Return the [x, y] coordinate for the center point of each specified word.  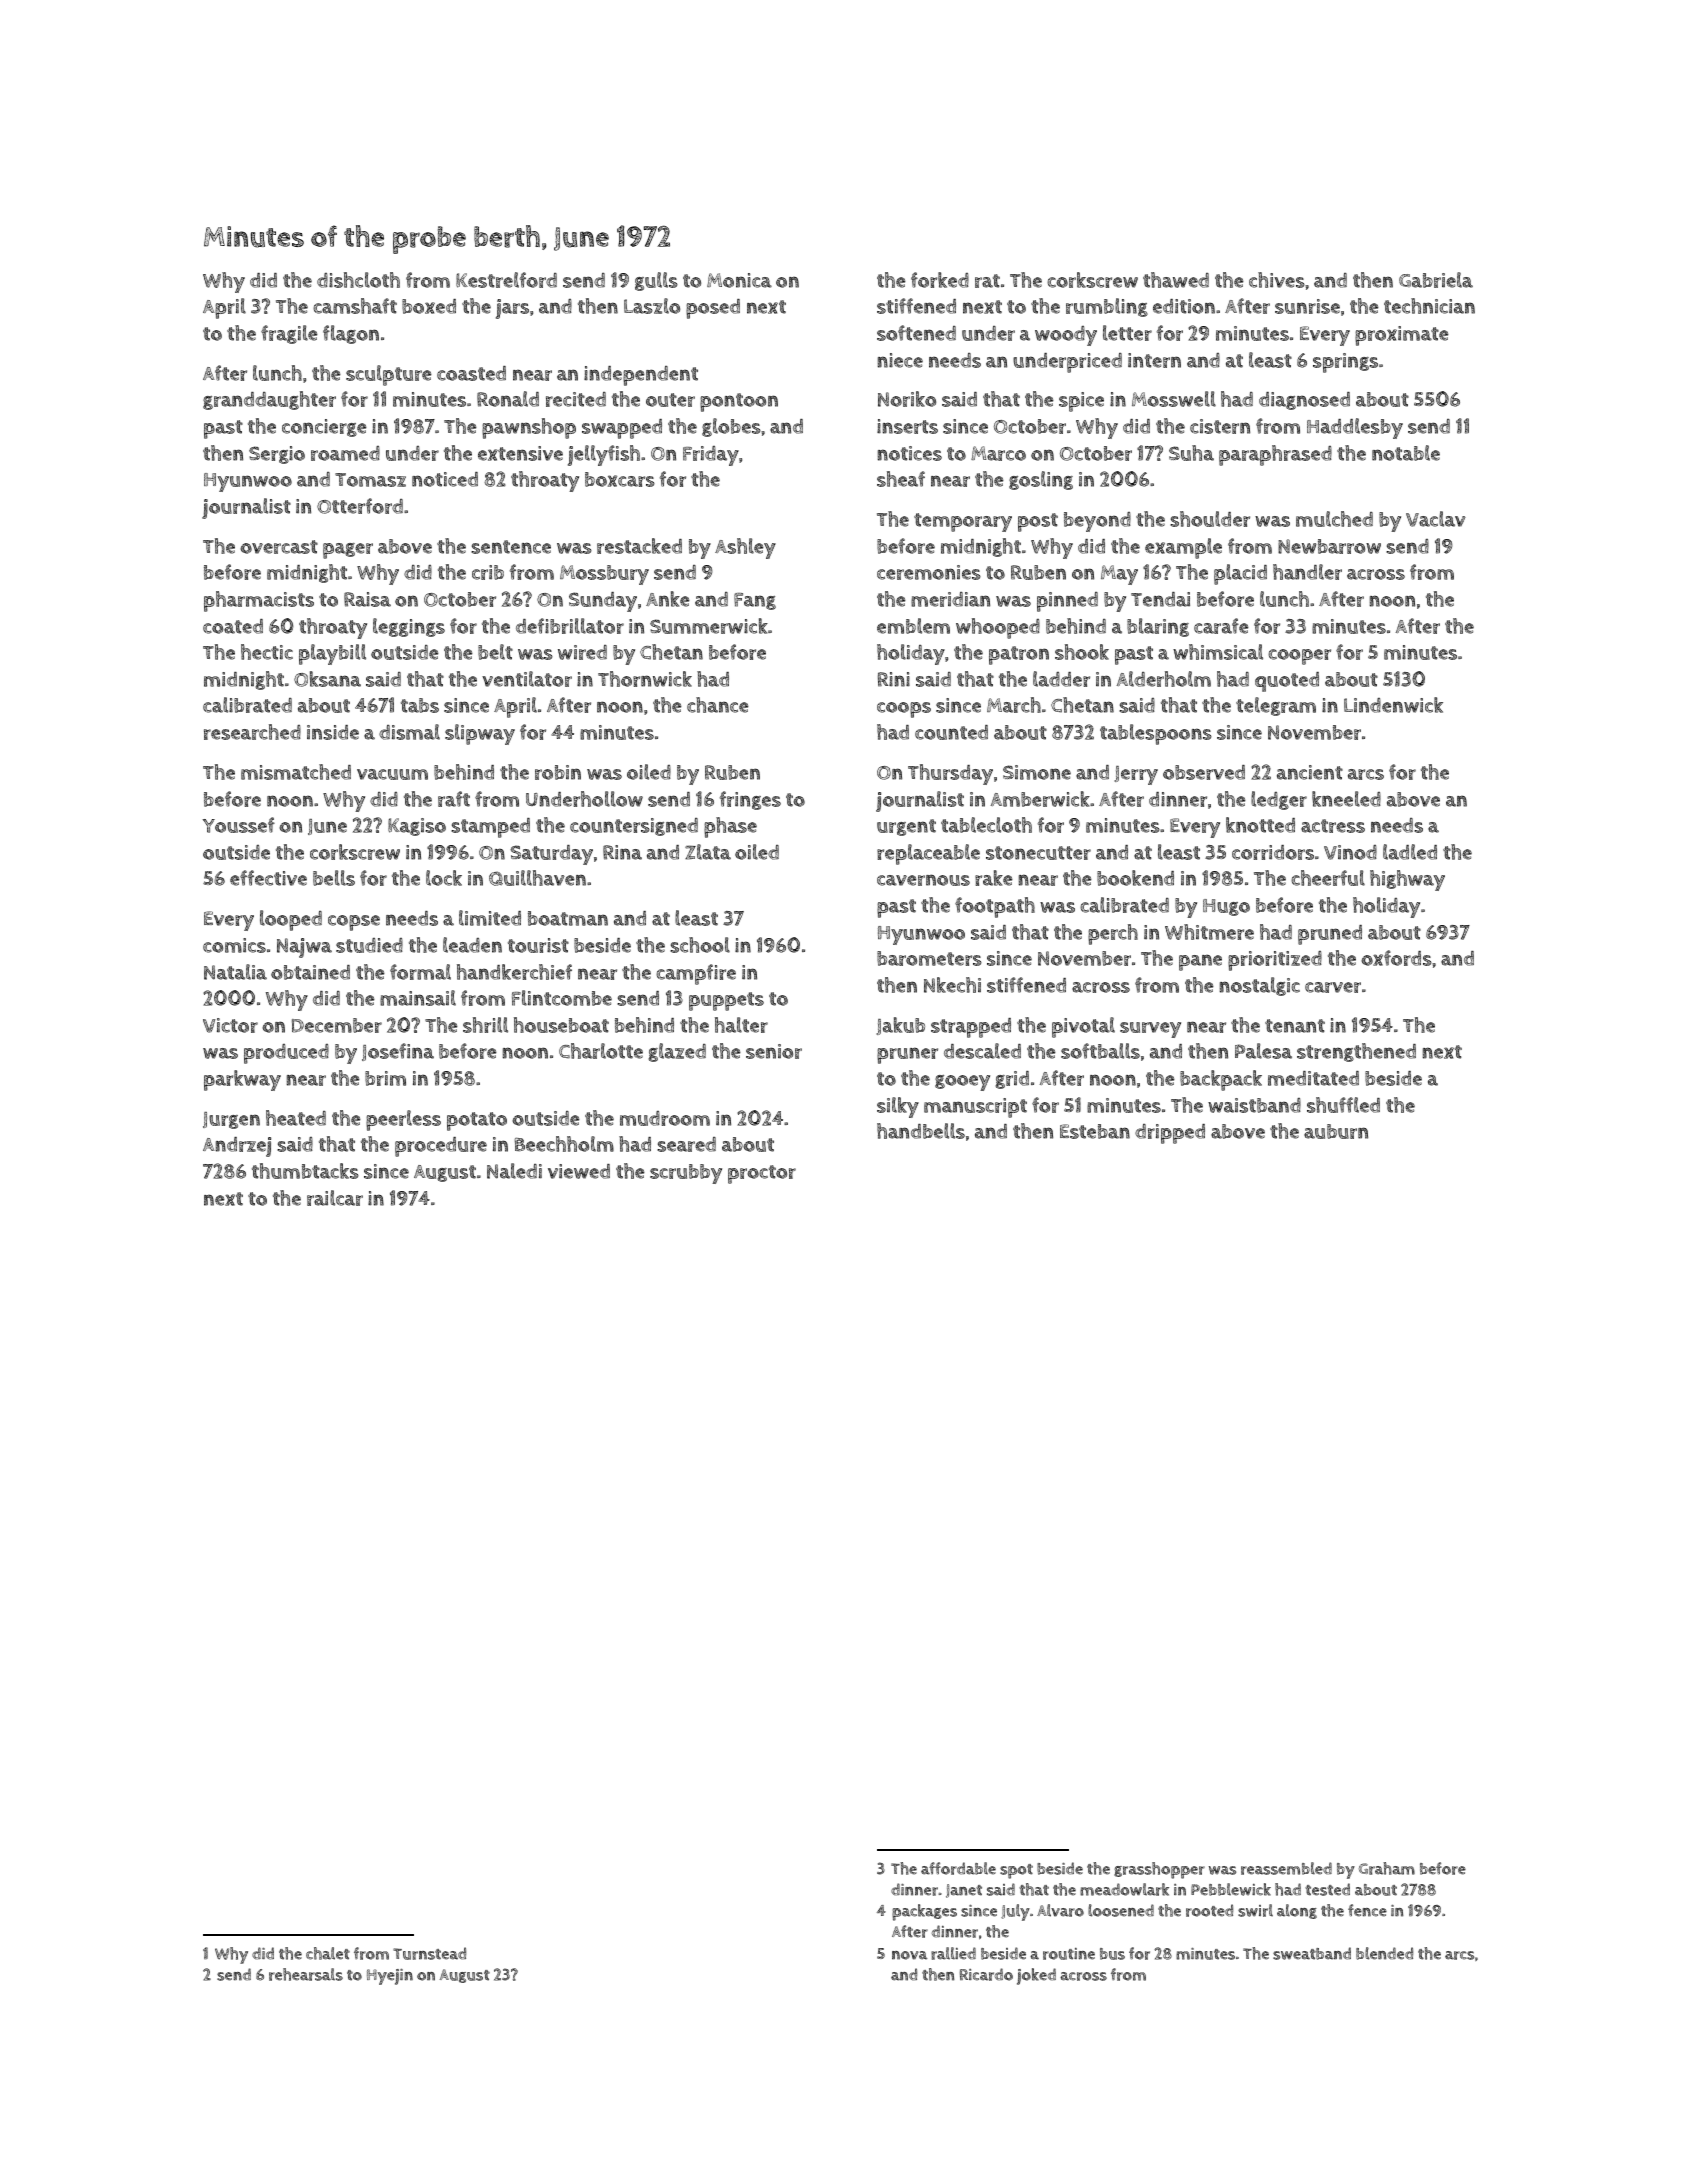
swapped [622, 429]
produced [286, 1054]
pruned [1330, 935]
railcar [335, 1198]
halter [741, 1025]
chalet [328, 1953]
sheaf [901, 479]
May [1119, 575]
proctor [762, 1174]
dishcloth [358, 280]
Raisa [367, 599]
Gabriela [1436, 280]
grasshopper [1159, 1870]
